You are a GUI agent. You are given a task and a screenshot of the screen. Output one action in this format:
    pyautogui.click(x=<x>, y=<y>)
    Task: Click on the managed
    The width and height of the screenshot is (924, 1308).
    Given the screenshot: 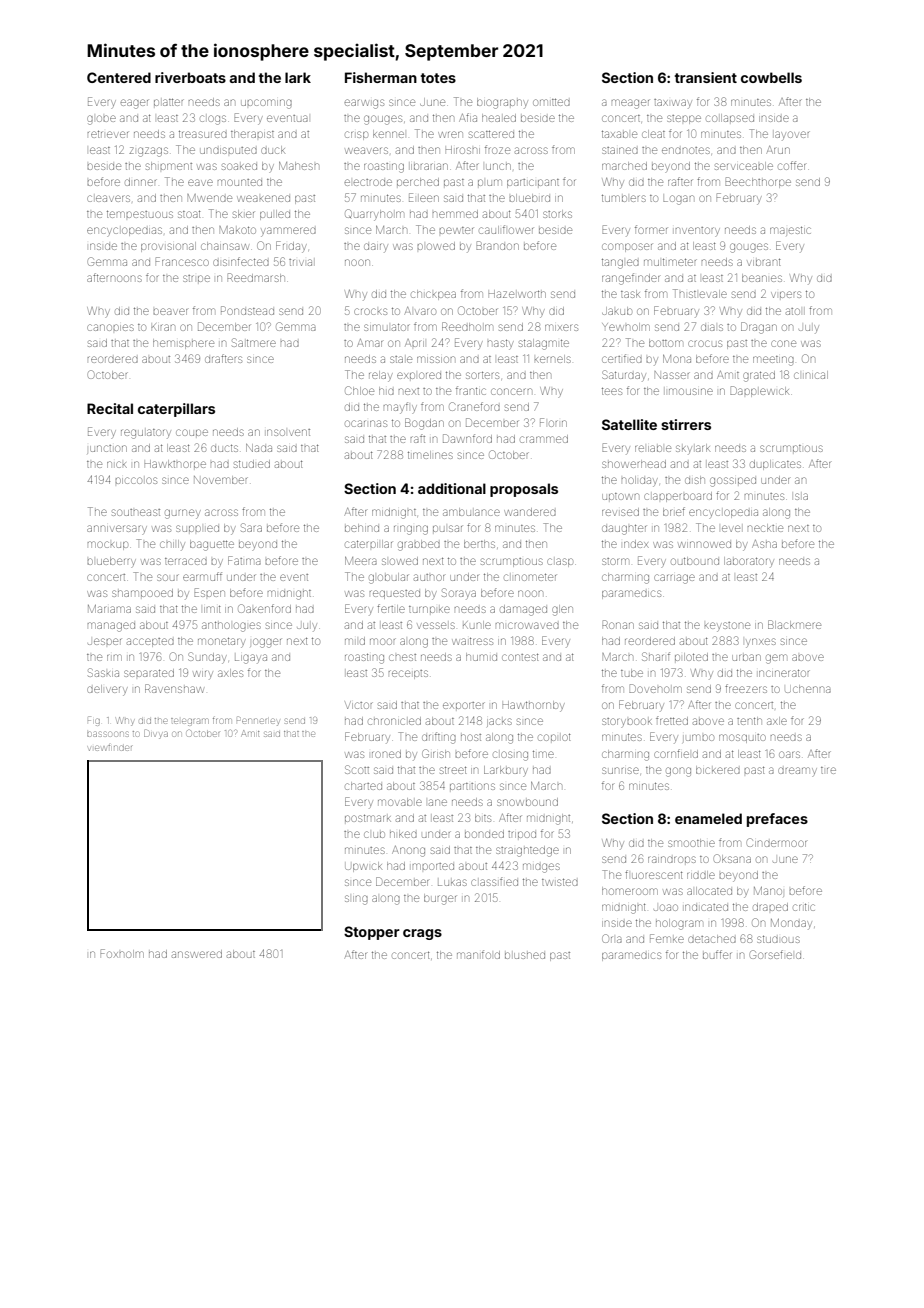 What is the action you would take?
    pyautogui.click(x=111, y=627)
